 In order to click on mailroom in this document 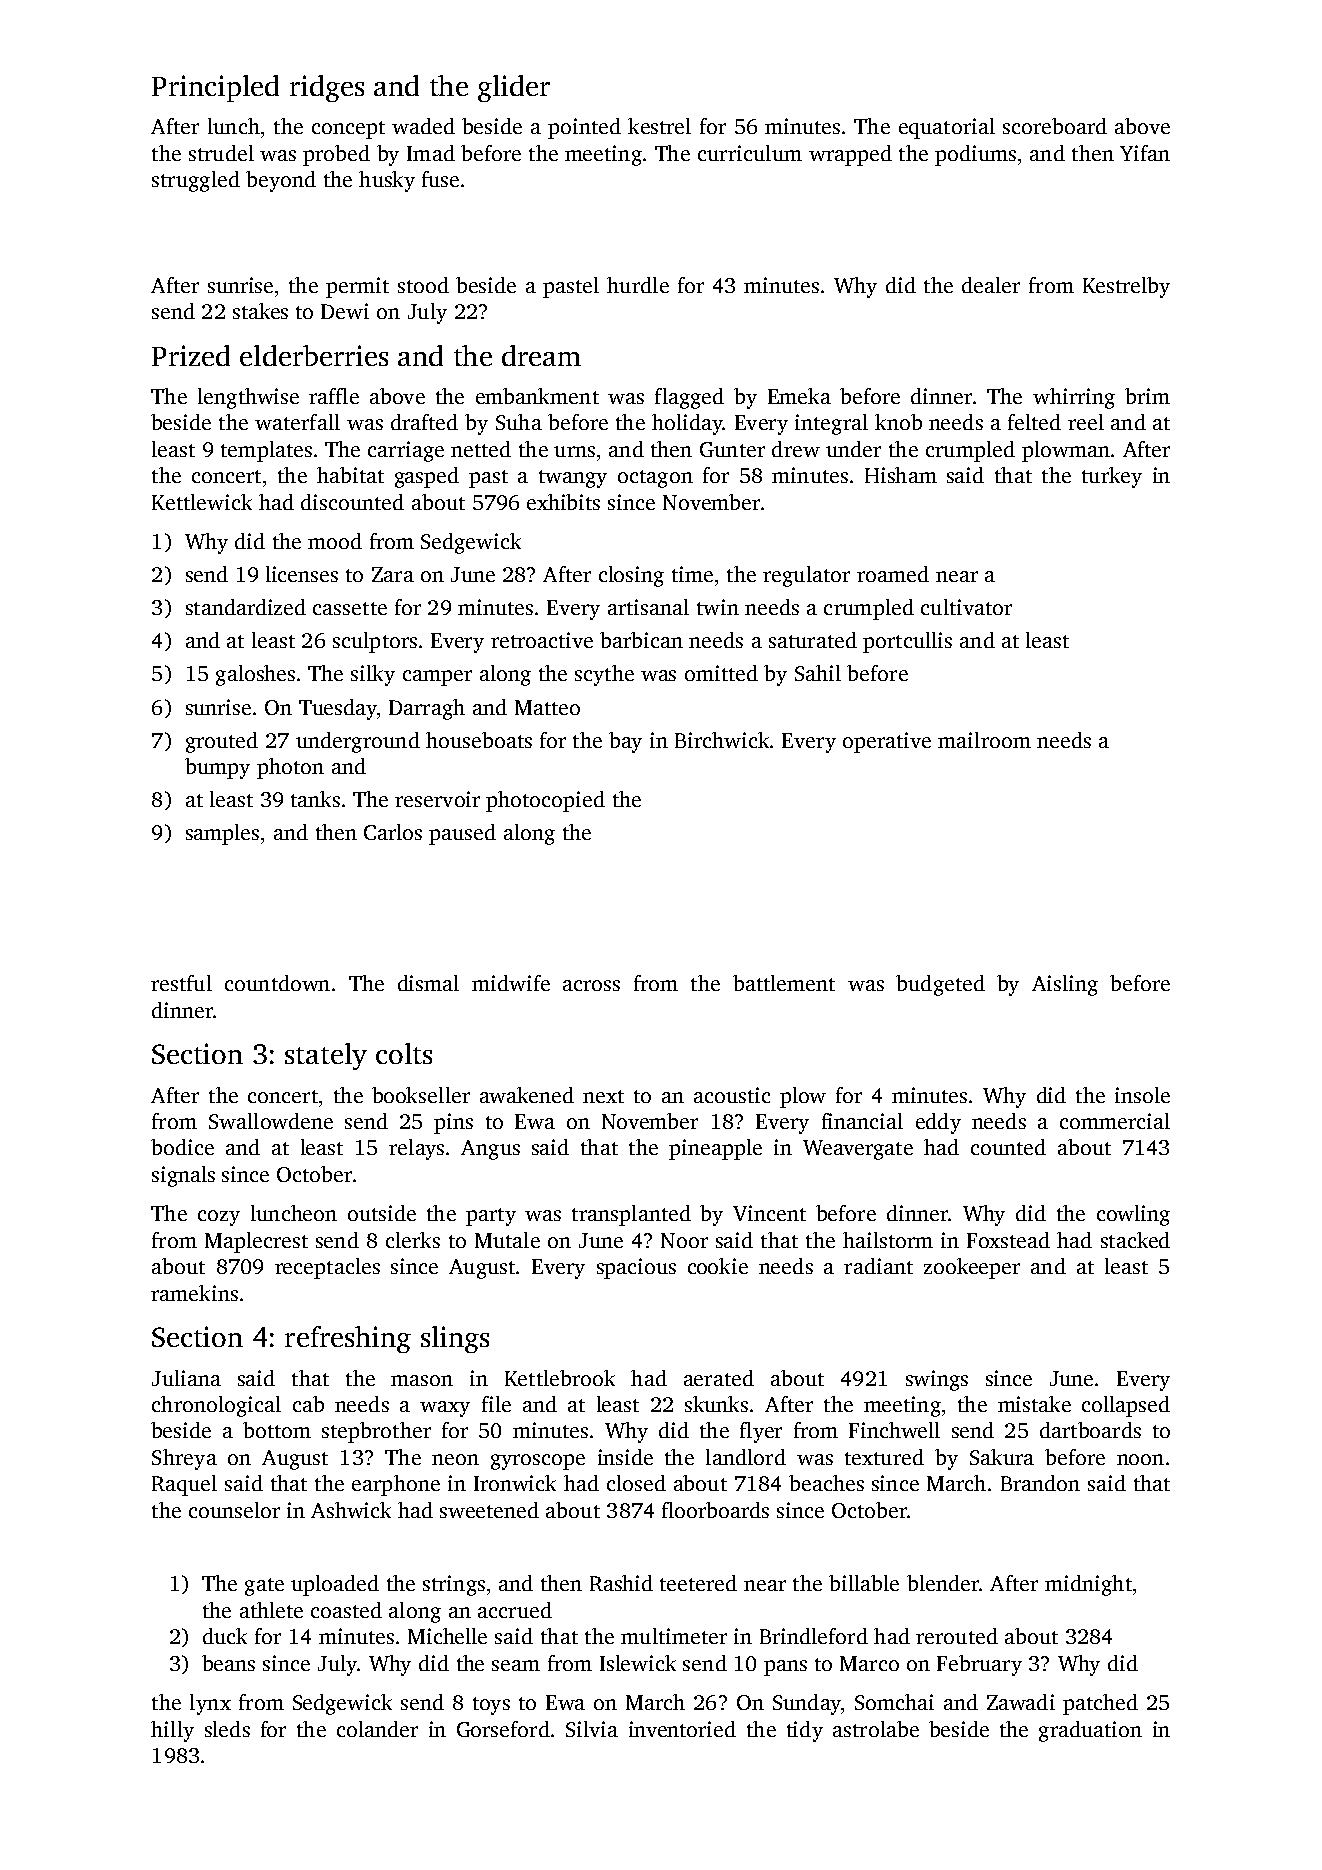, I will do `click(984, 740)`.
